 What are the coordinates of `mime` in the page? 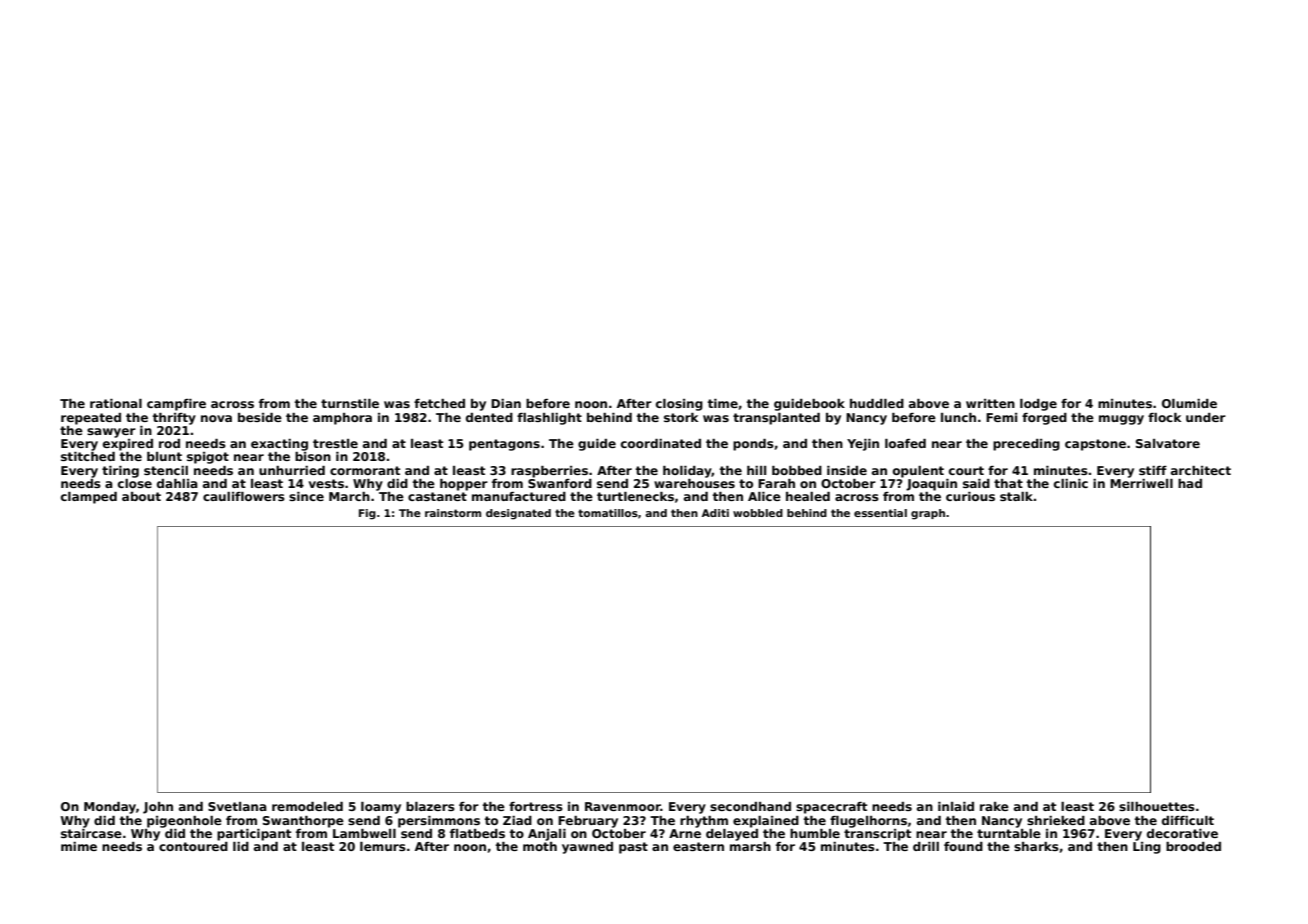 It's located at (79, 846).
